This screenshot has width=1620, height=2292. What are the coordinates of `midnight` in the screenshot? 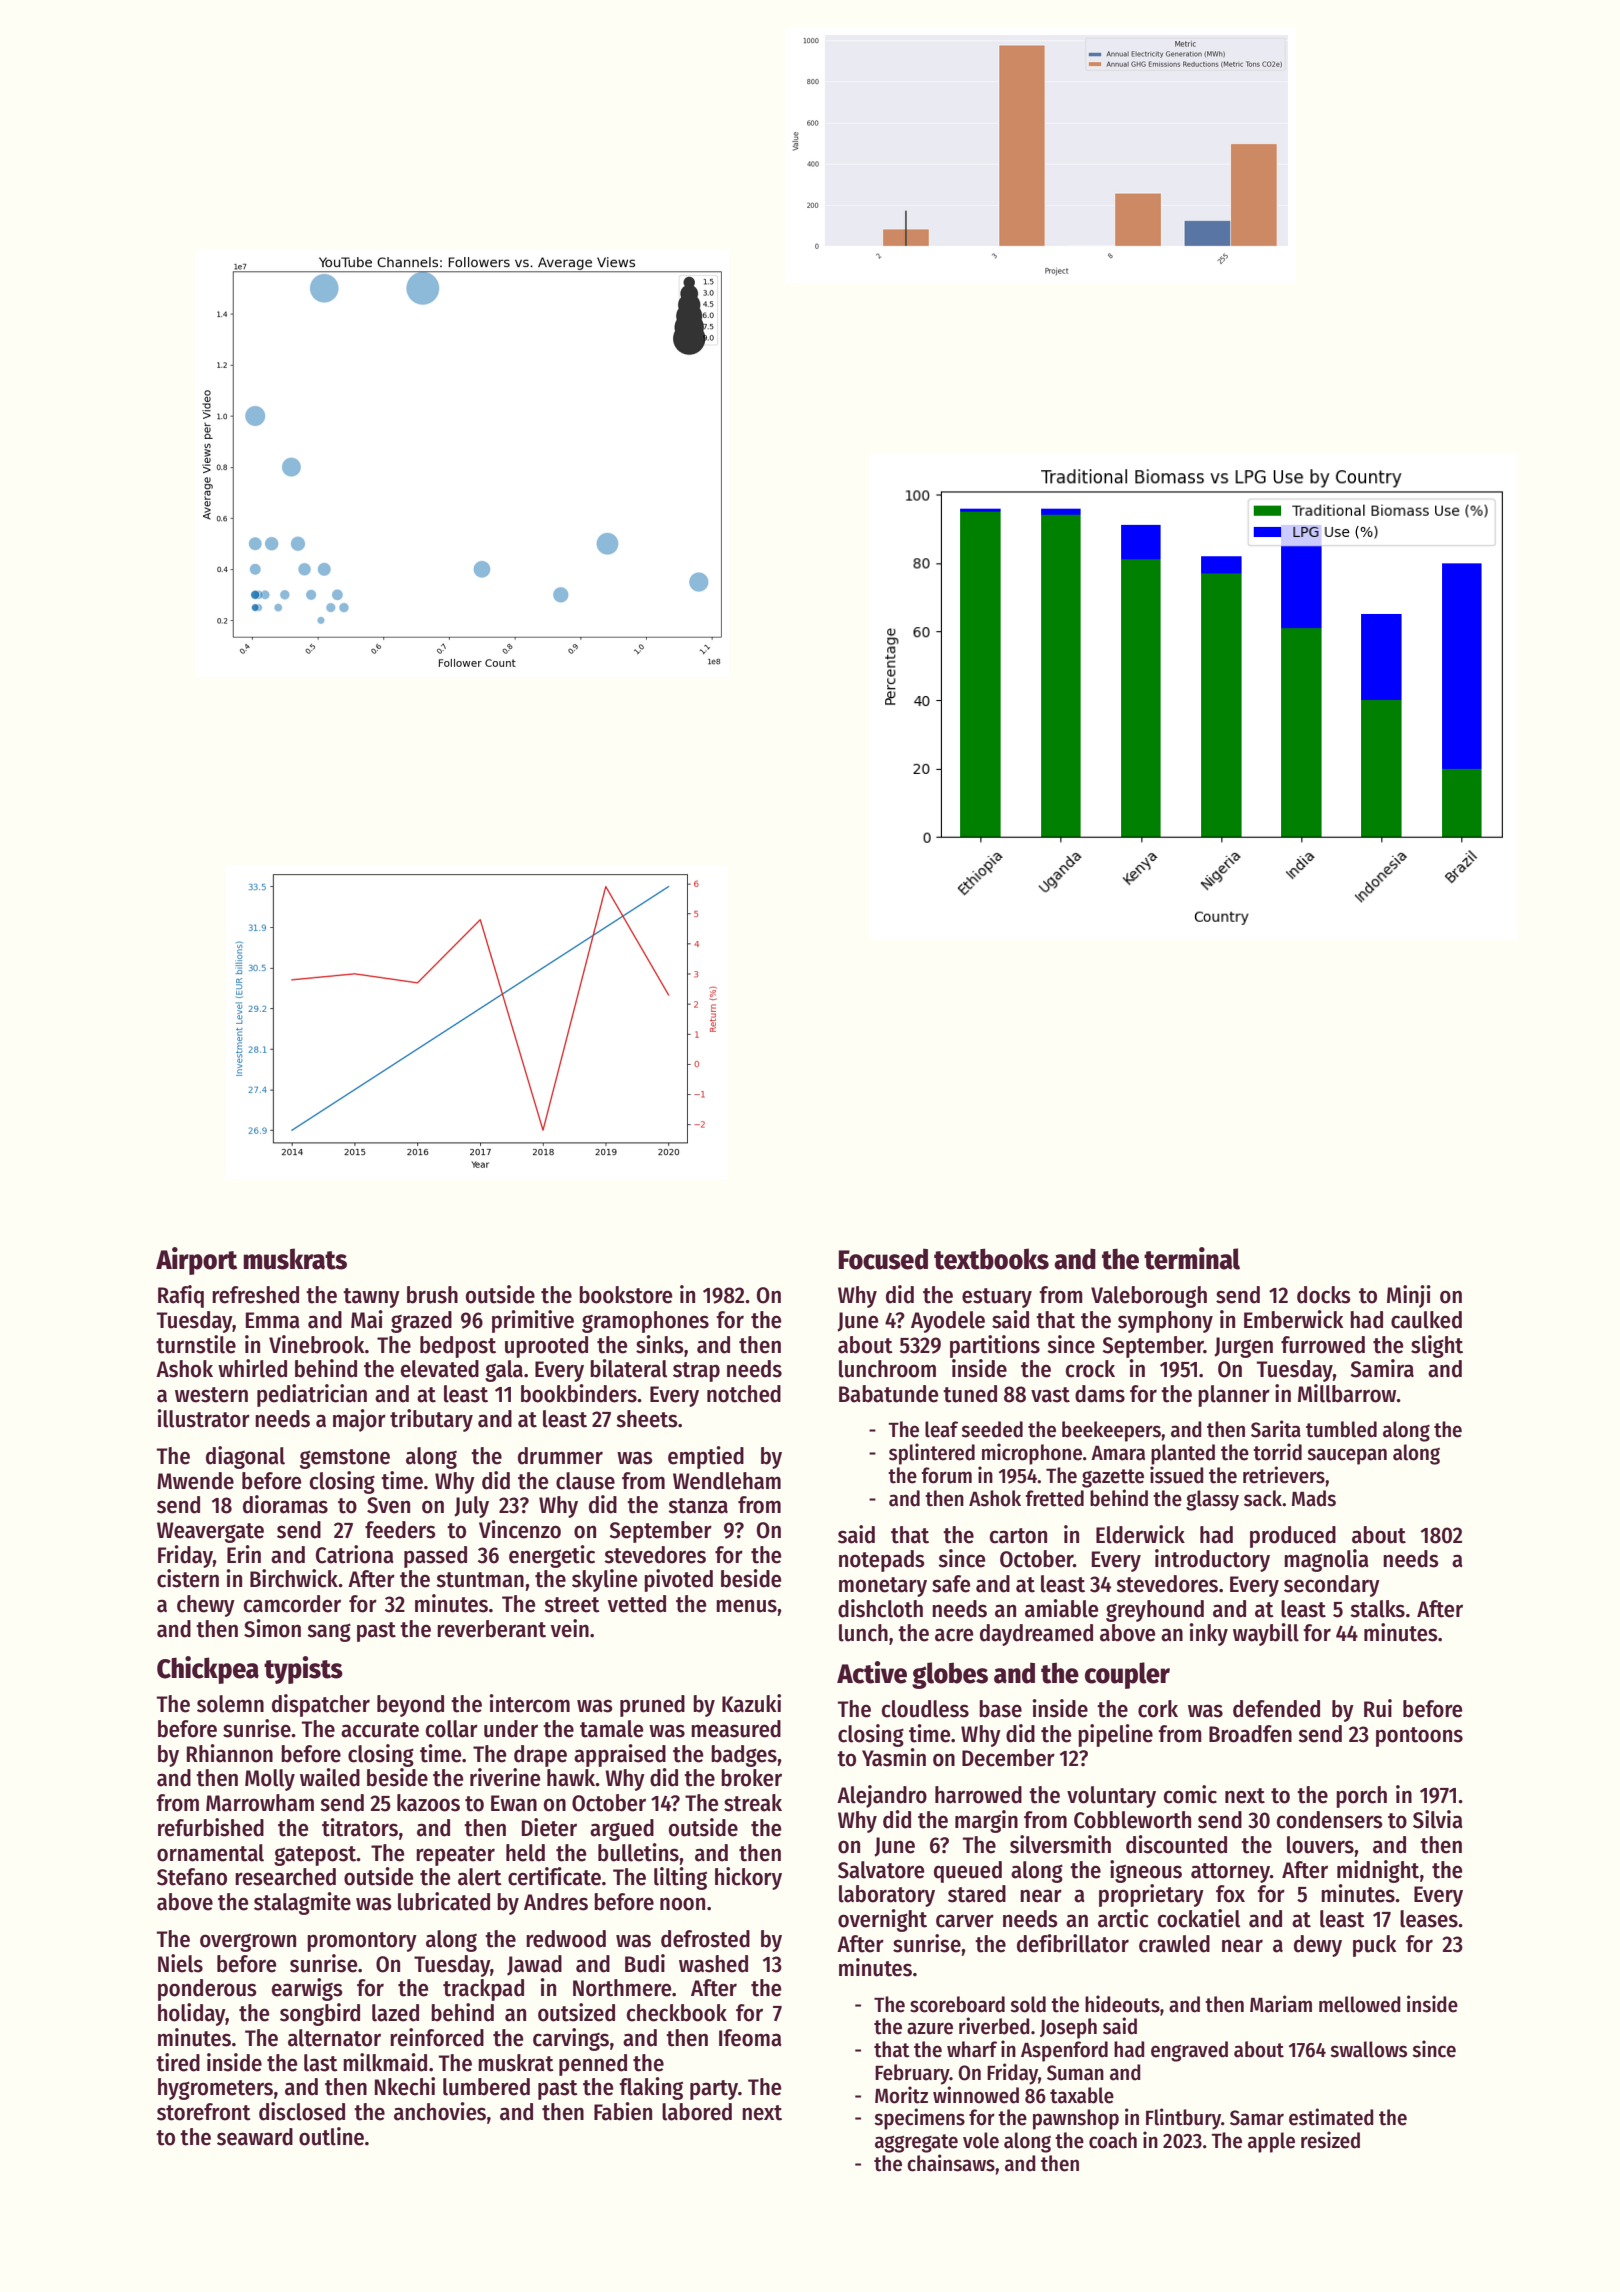 It's located at (1378, 1871).
